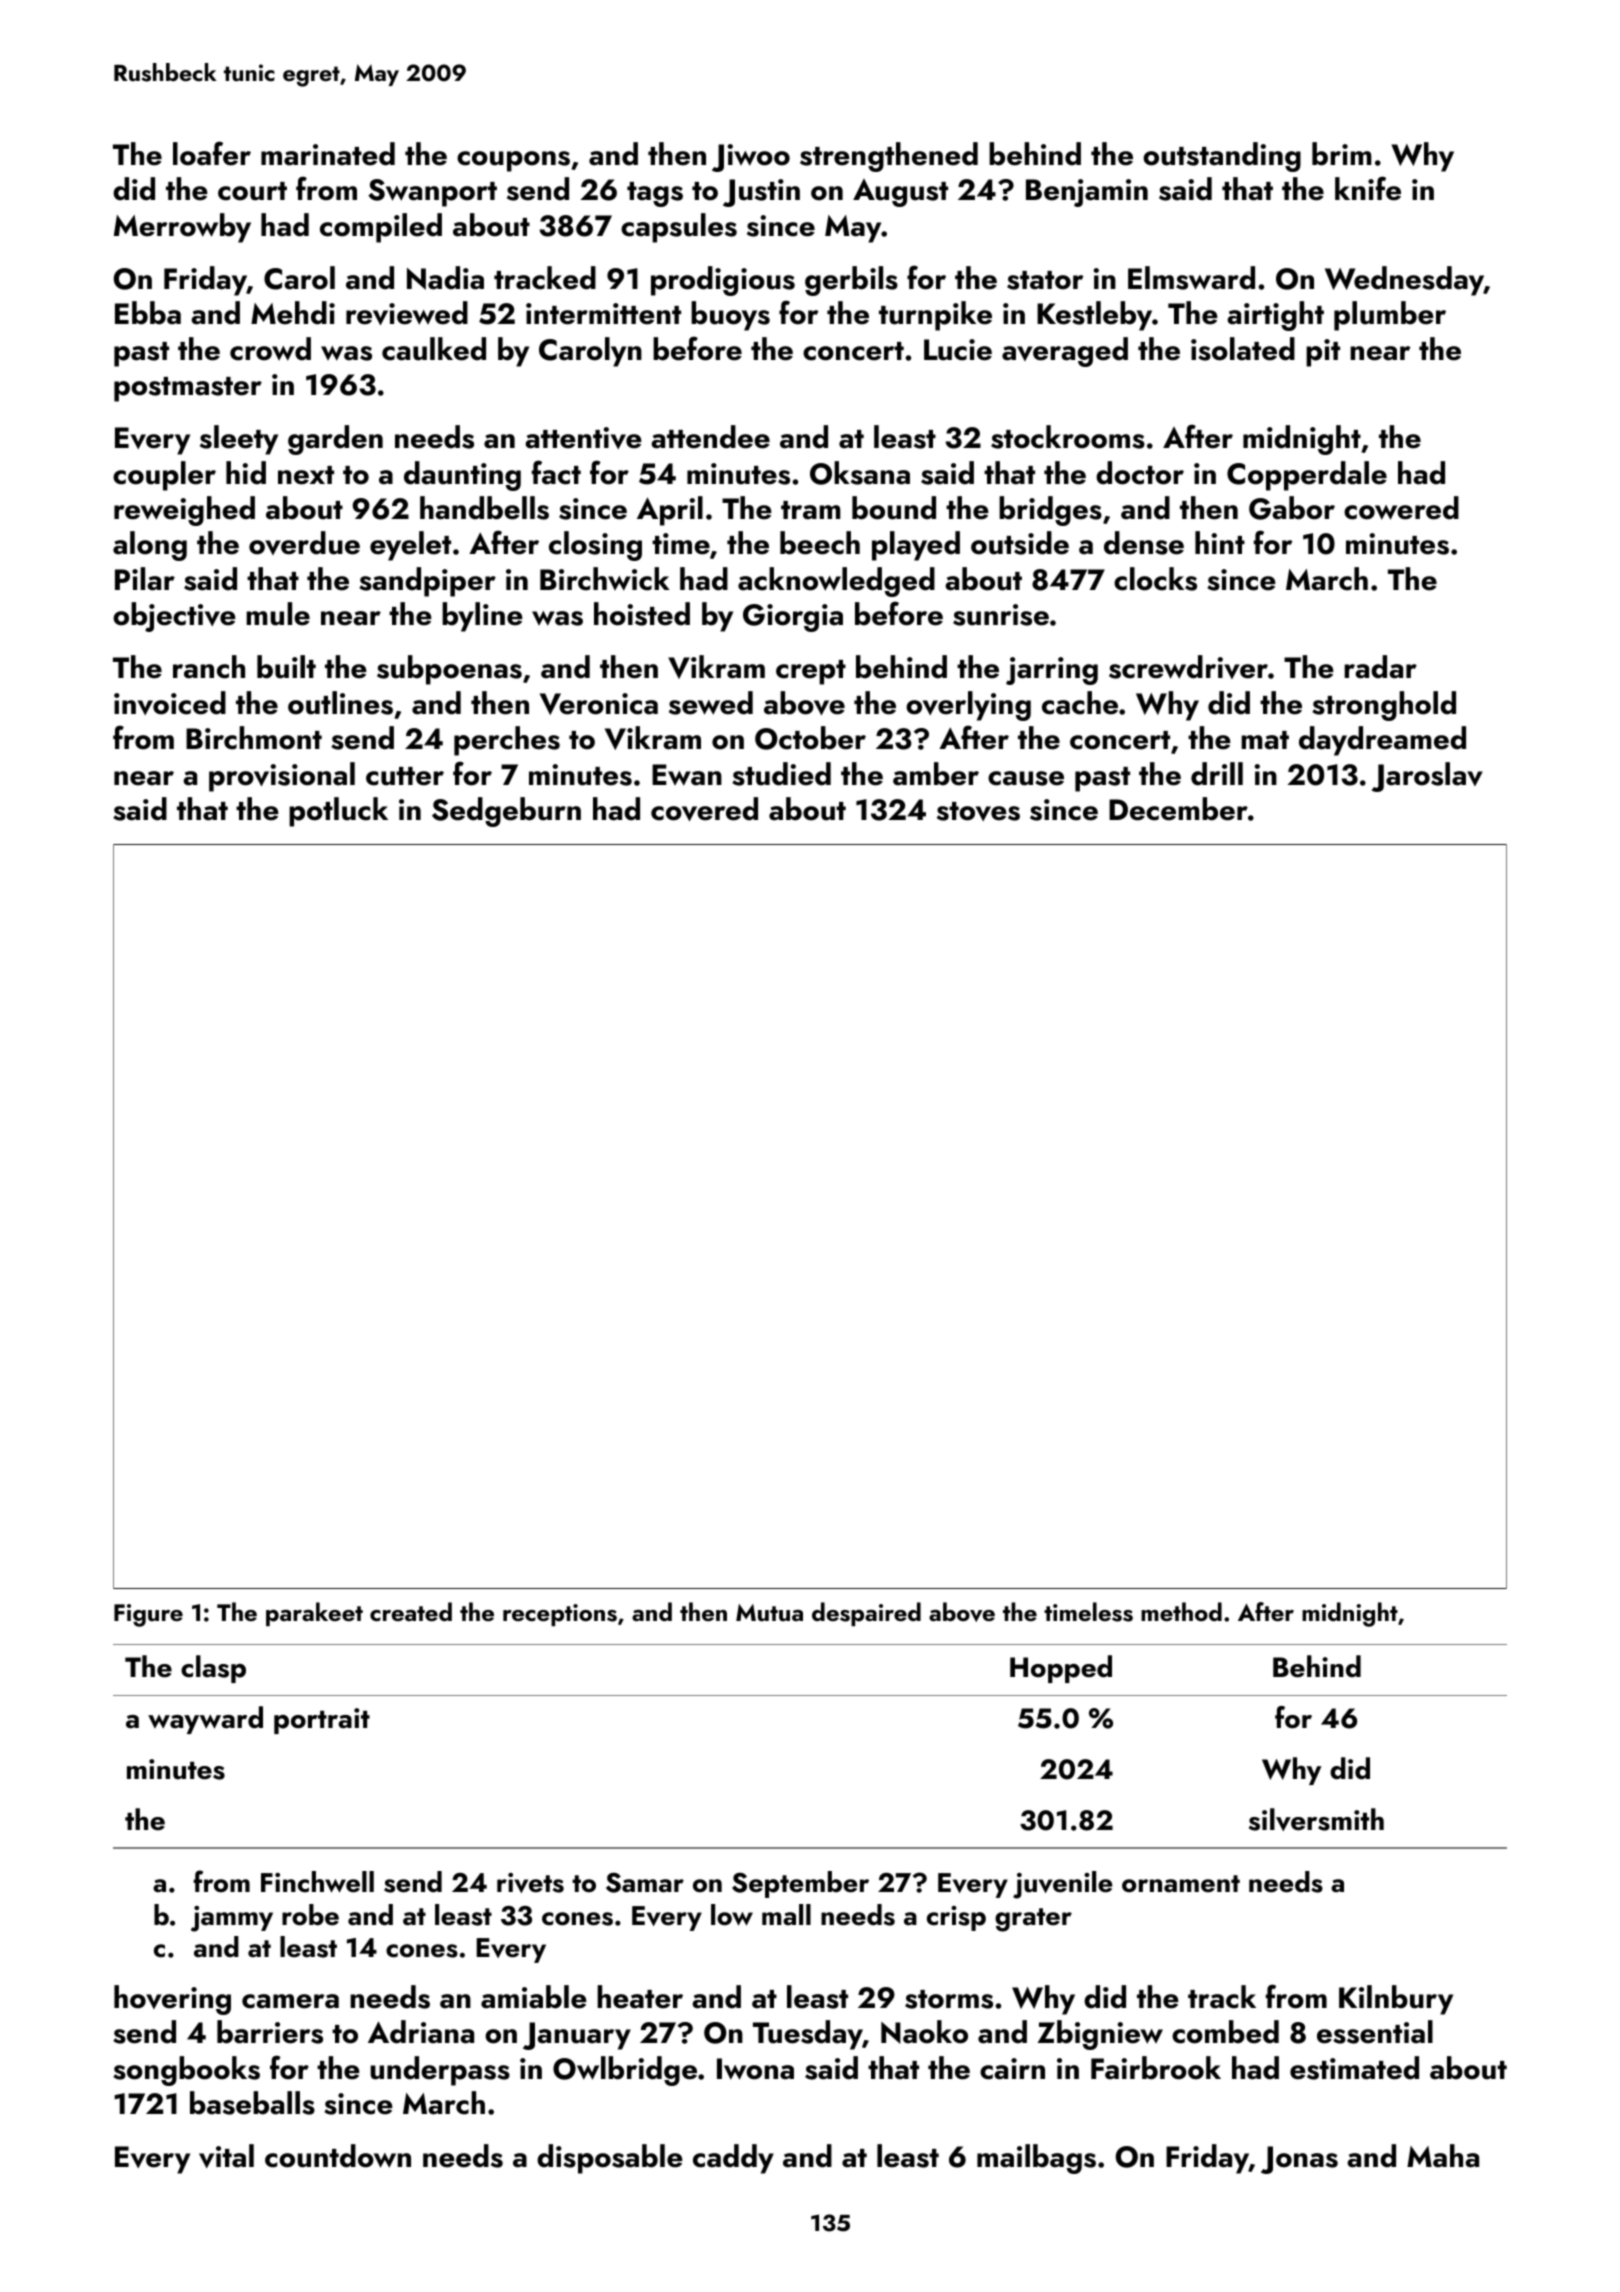  What do you see at coordinates (282, 777) in the screenshot?
I see `provisional` at bounding box center [282, 777].
